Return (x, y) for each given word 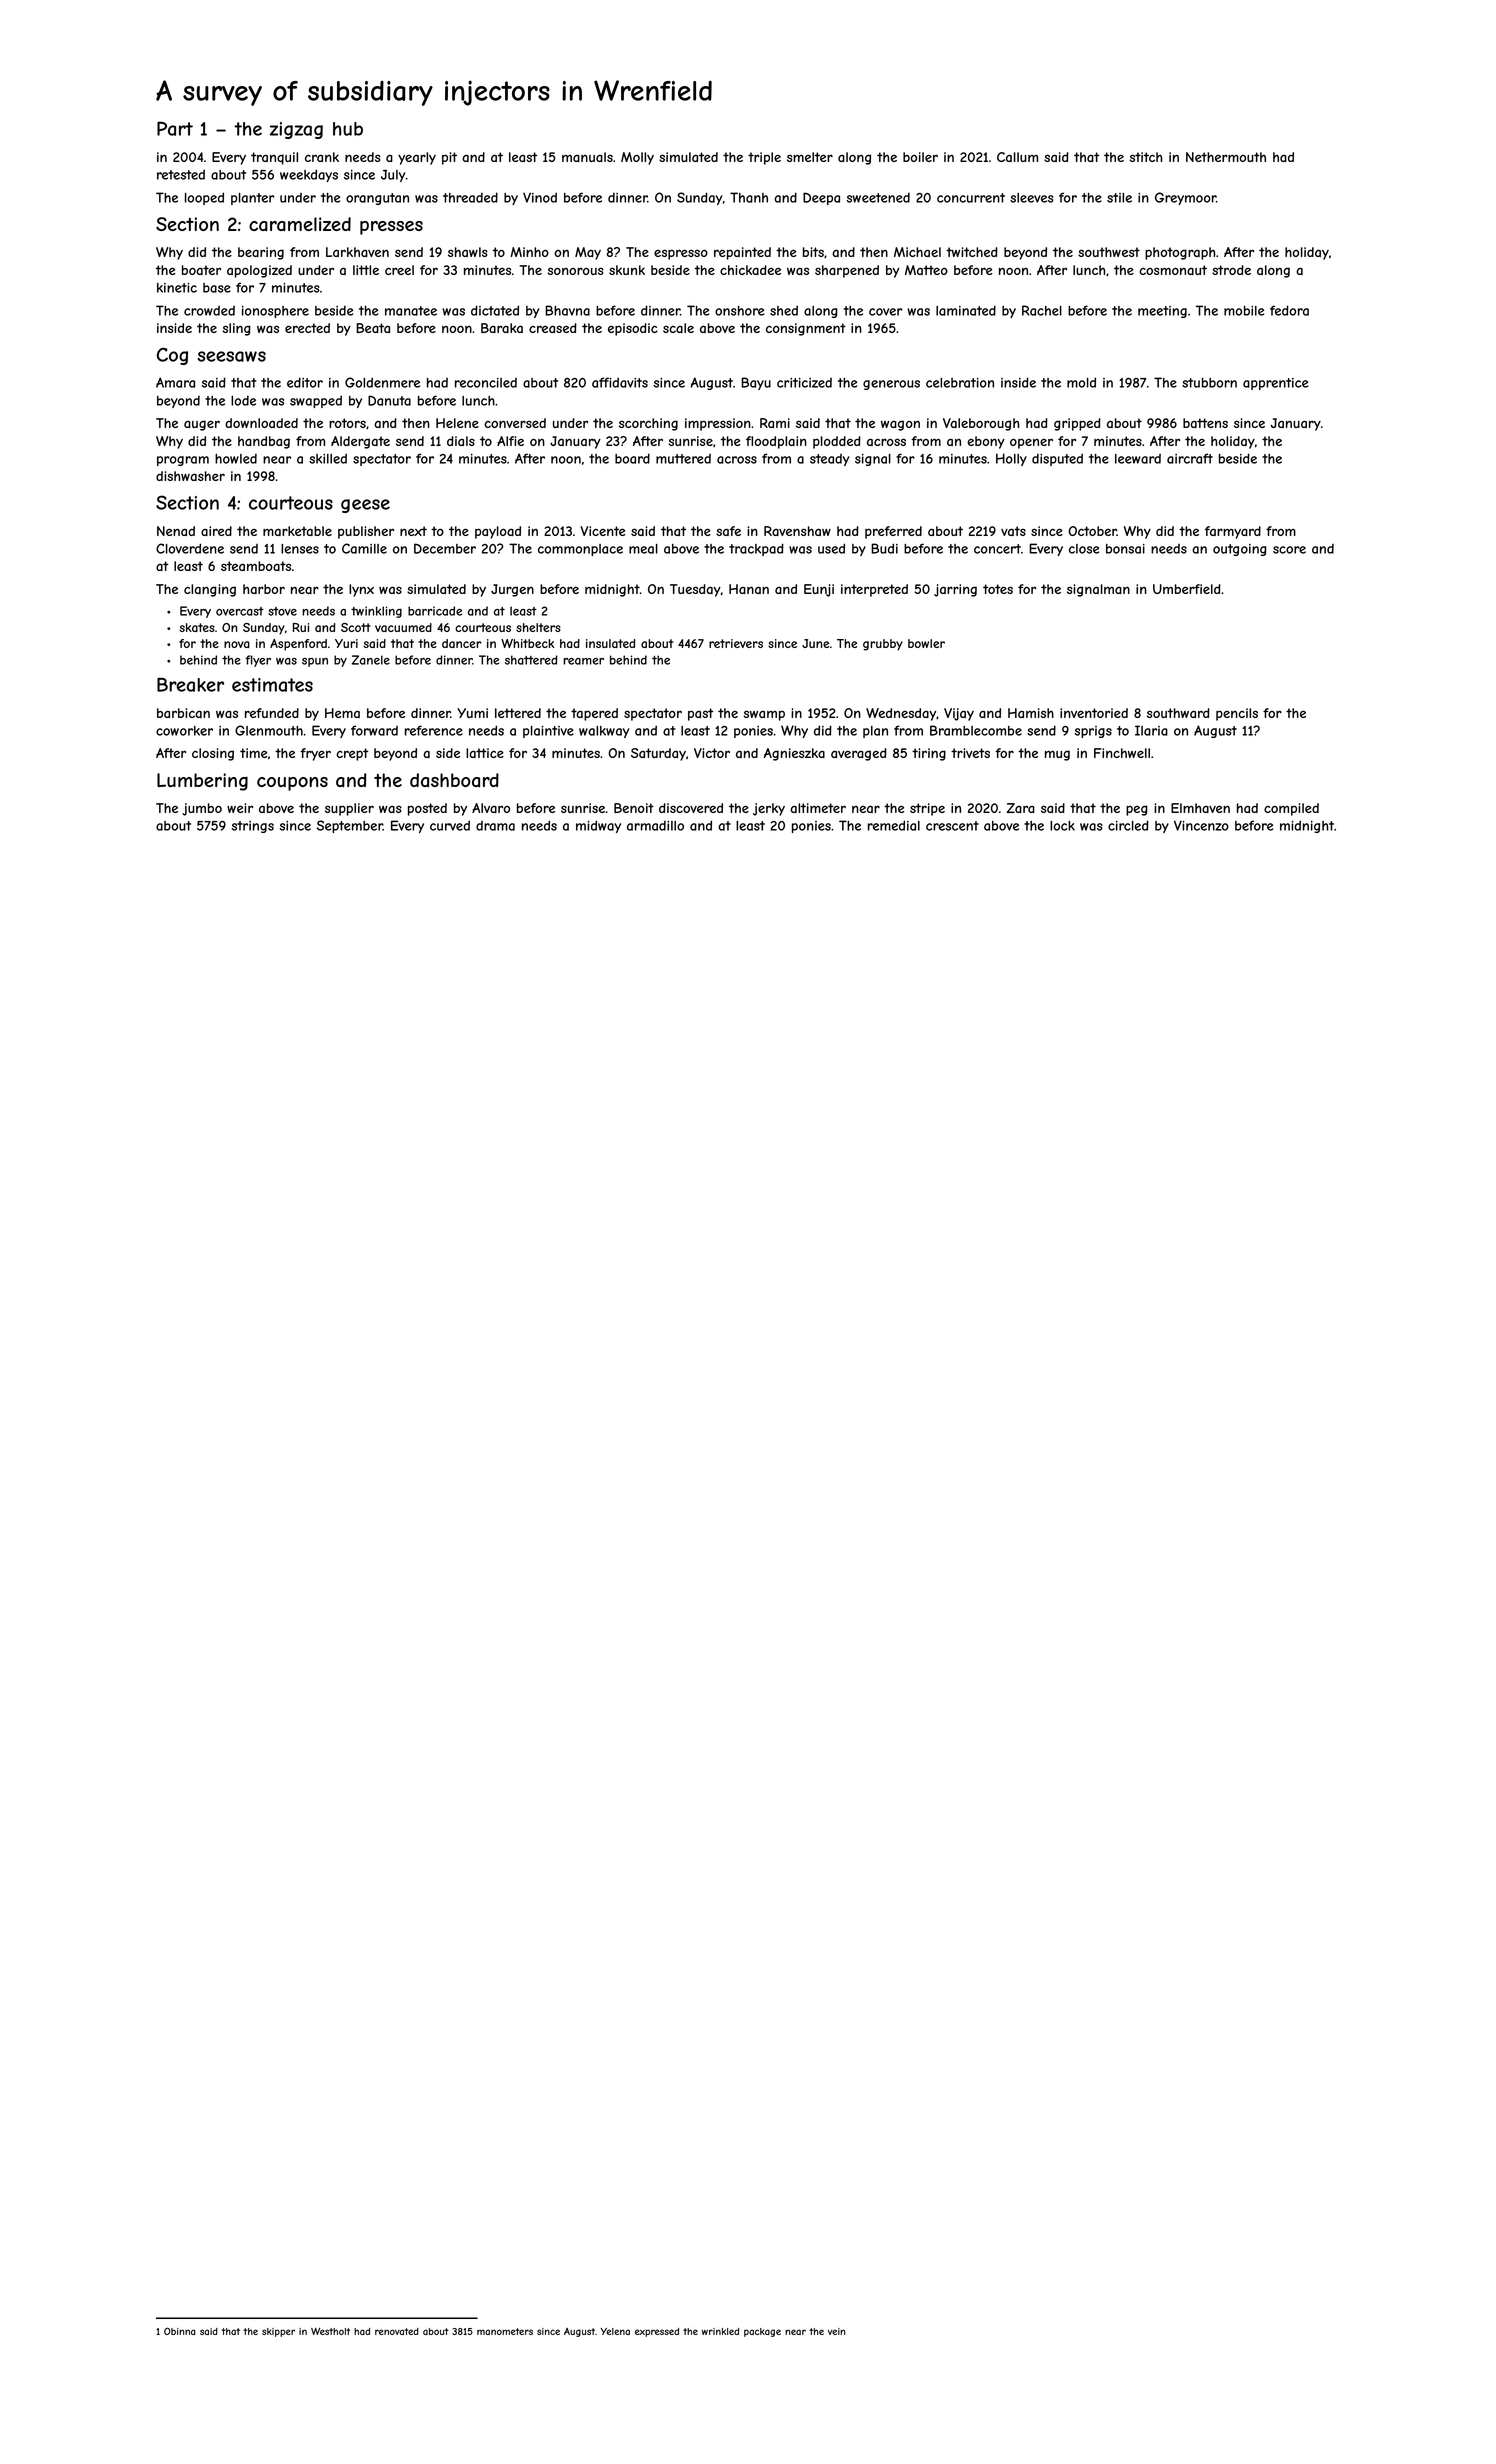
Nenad (176, 531)
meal (643, 549)
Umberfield (1187, 589)
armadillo (655, 826)
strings (252, 827)
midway (598, 826)
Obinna (180, 2331)
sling (237, 329)
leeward (1138, 459)
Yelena (615, 2331)
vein (837, 2331)
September (350, 826)
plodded (837, 442)
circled (1128, 825)
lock (1062, 826)
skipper (278, 2332)
